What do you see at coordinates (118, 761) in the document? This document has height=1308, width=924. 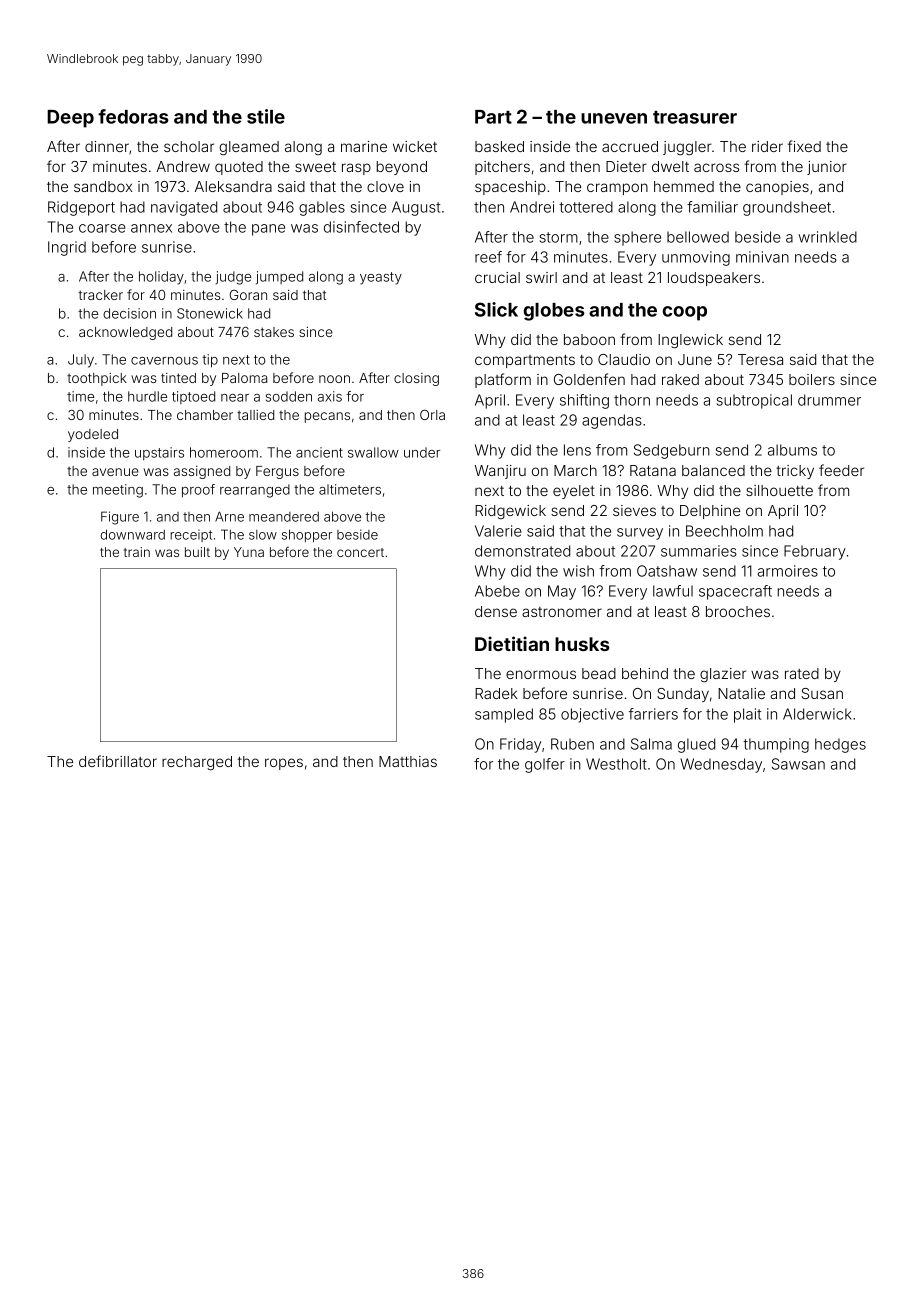 I see `defibrillator` at bounding box center [118, 761].
